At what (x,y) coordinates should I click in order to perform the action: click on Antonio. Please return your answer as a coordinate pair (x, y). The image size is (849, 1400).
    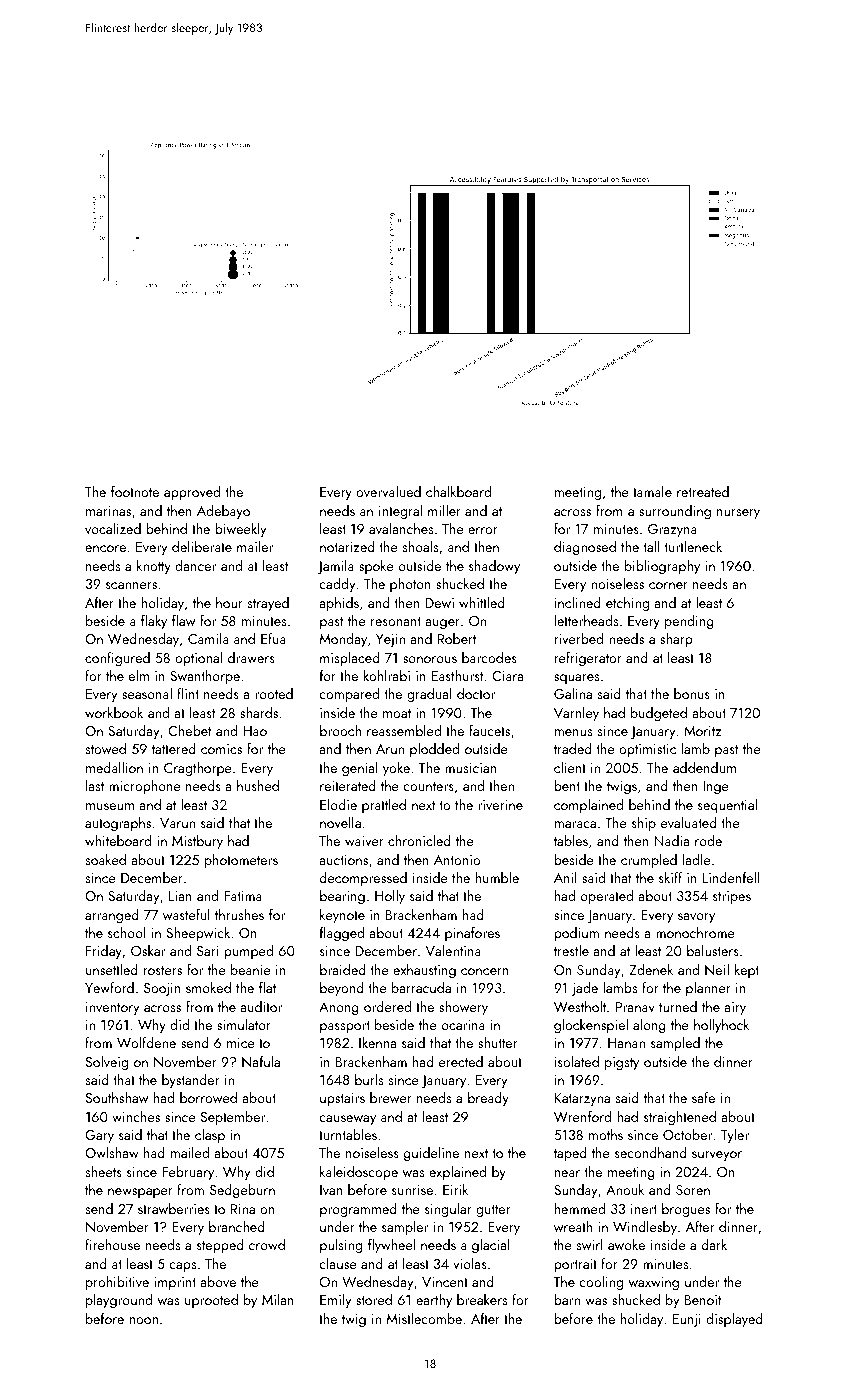
    Looking at the image, I should click on (457, 860).
